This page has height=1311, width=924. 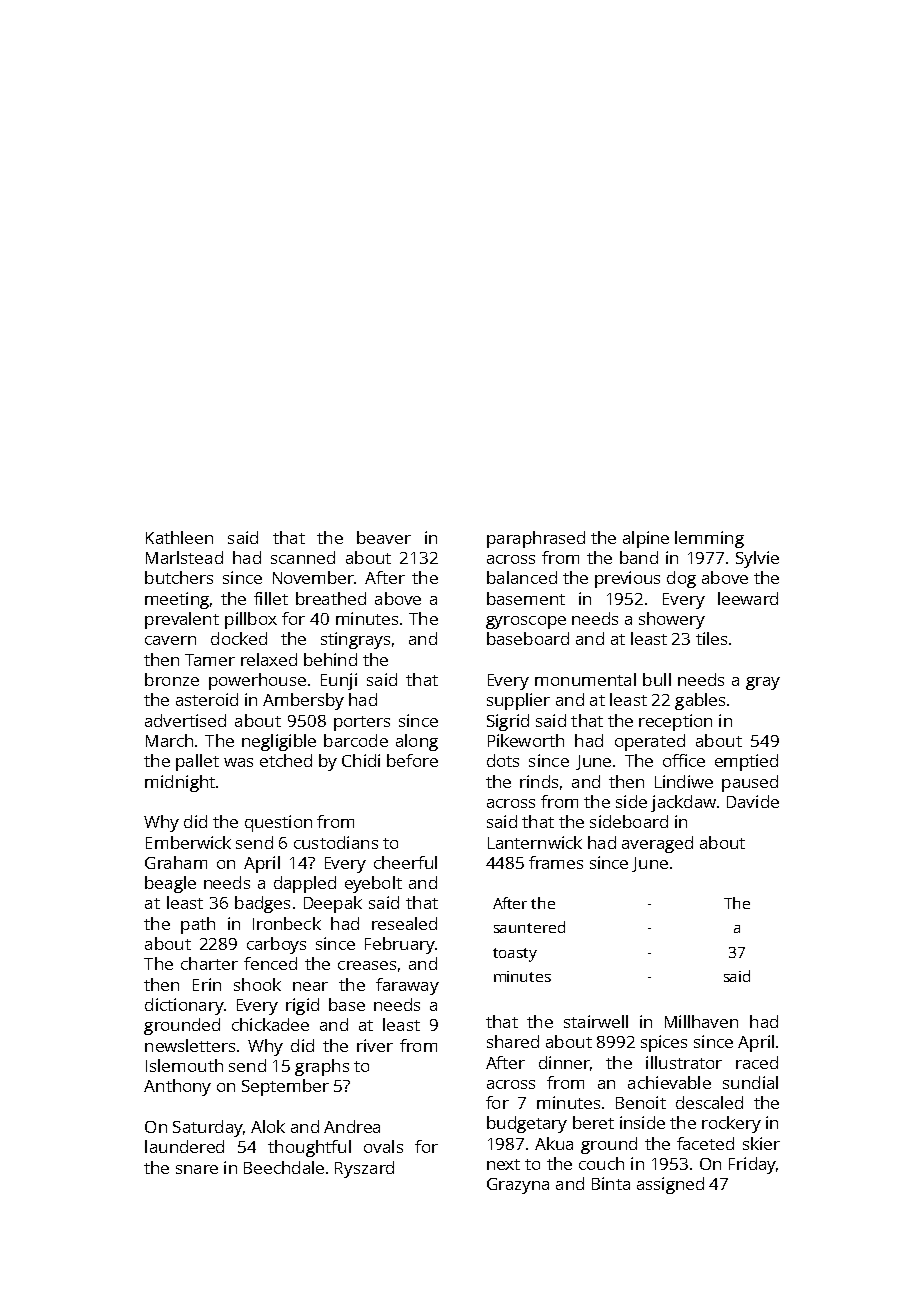 I want to click on Kathleen, so click(x=179, y=537).
